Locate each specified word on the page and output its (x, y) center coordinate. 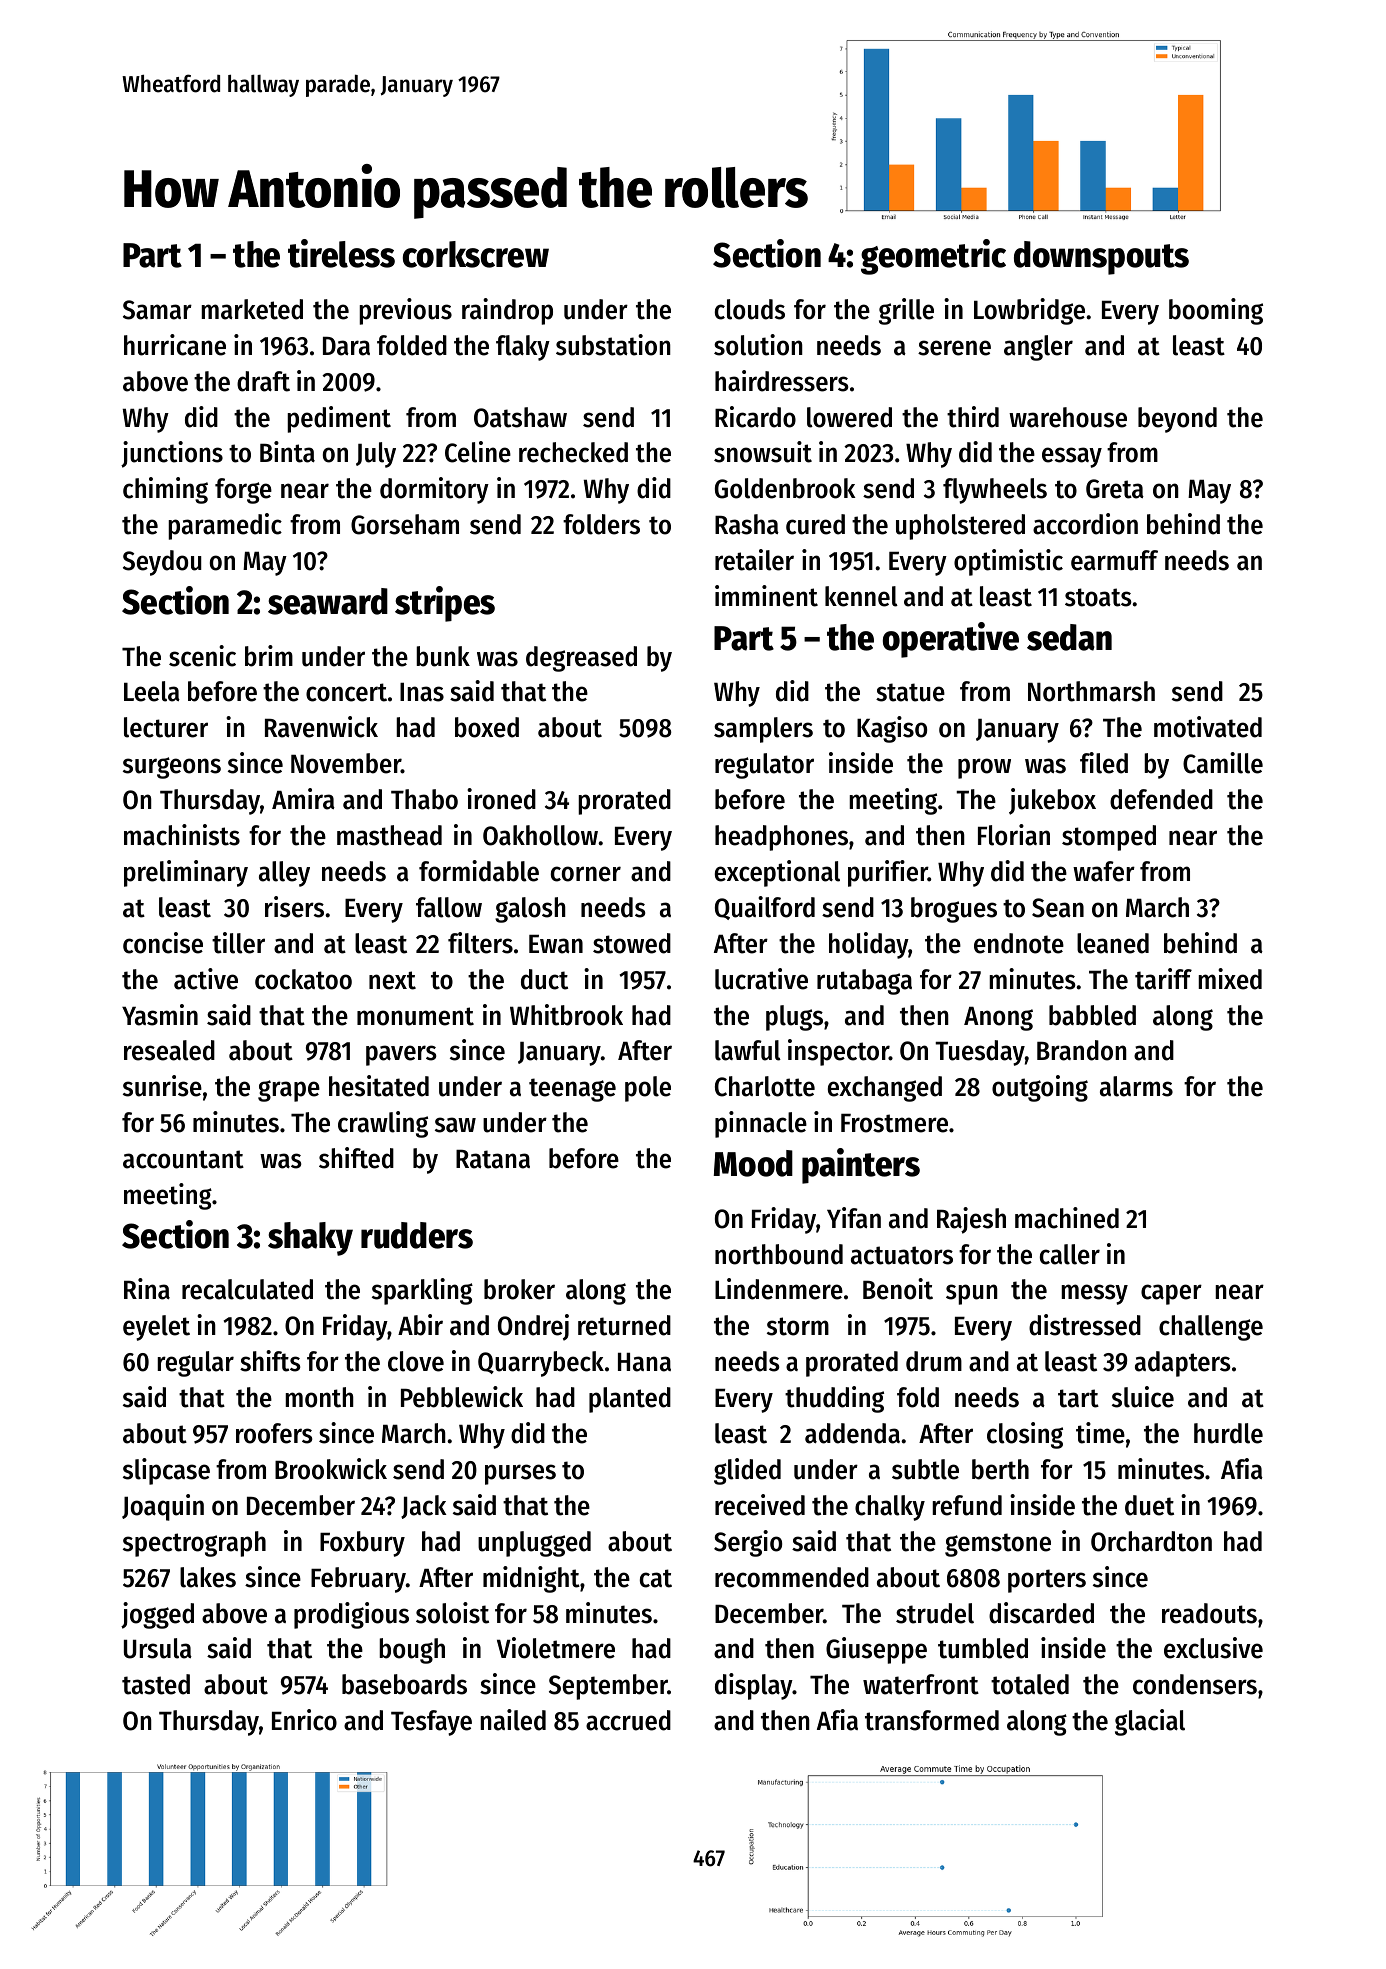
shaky (310, 1239)
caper (1171, 1294)
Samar (157, 310)
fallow (449, 907)
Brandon (1082, 1050)
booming (1216, 311)
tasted (156, 1684)
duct (544, 979)
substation (613, 345)
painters (861, 1166)
